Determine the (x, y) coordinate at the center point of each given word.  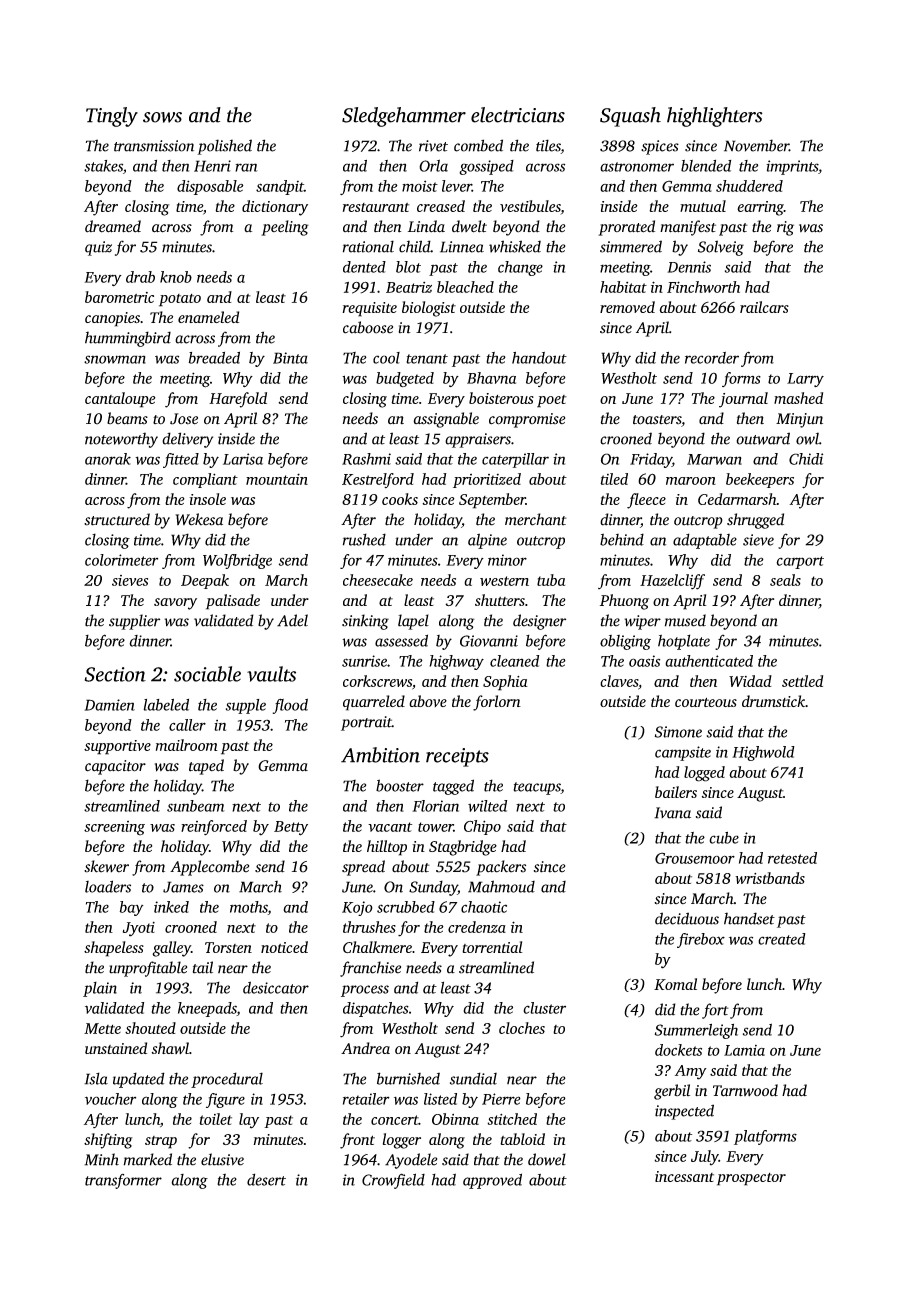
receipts (457, 757)
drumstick (773, 701)
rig (785, 228)
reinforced (214, 827)
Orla (433, 165)
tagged (453, 787)
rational (368, 246)
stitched (512, 1119)
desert (266, 1179)
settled (802, 681)
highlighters (715, 117)
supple (246, 706)
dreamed (113, 226)
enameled (208, 317)
